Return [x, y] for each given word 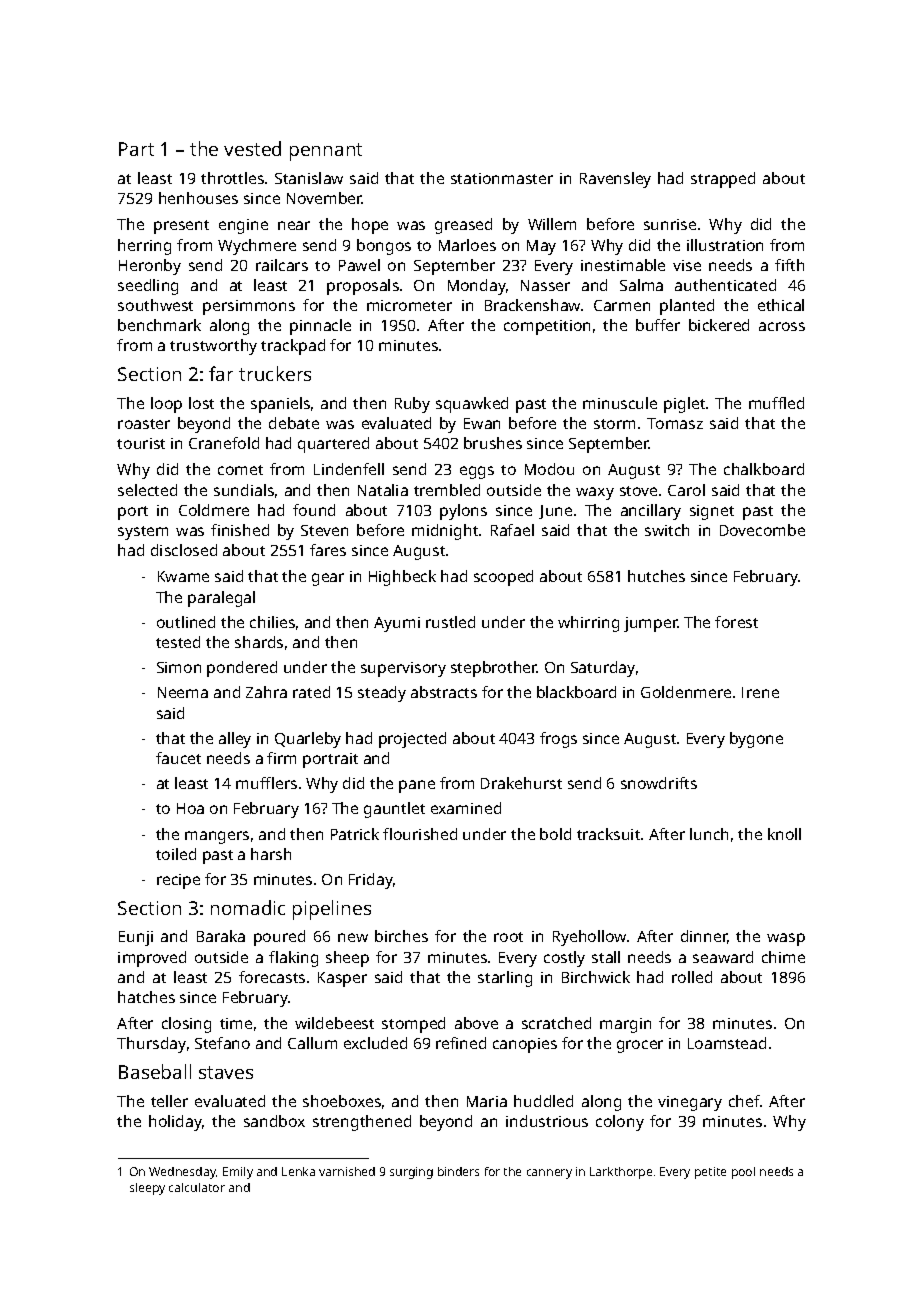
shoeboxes [342, 1101]
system [143, 533]
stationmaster [502, 178]
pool [743, 1173]
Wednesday [182, 1173]
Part [136, 149]
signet [712, 512]
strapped [723, 180]
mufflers [266, 783]
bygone [756, 740]
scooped [503, 578]
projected [412, 740]
